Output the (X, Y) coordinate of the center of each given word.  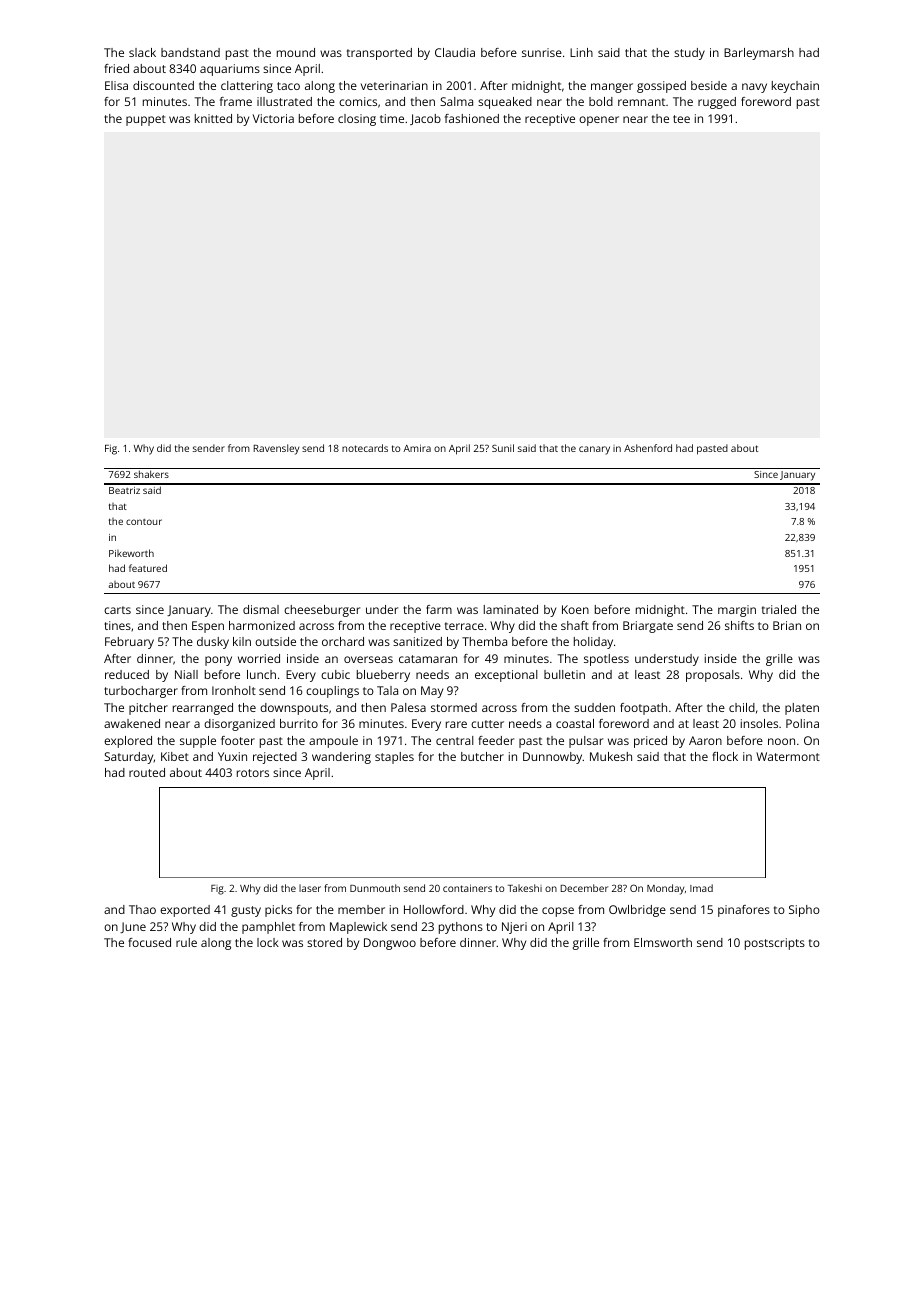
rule (186, 942)
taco (288, 86)
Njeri (514, 928)
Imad (701, 888)
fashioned (472, 118)
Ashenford (648, 448)
